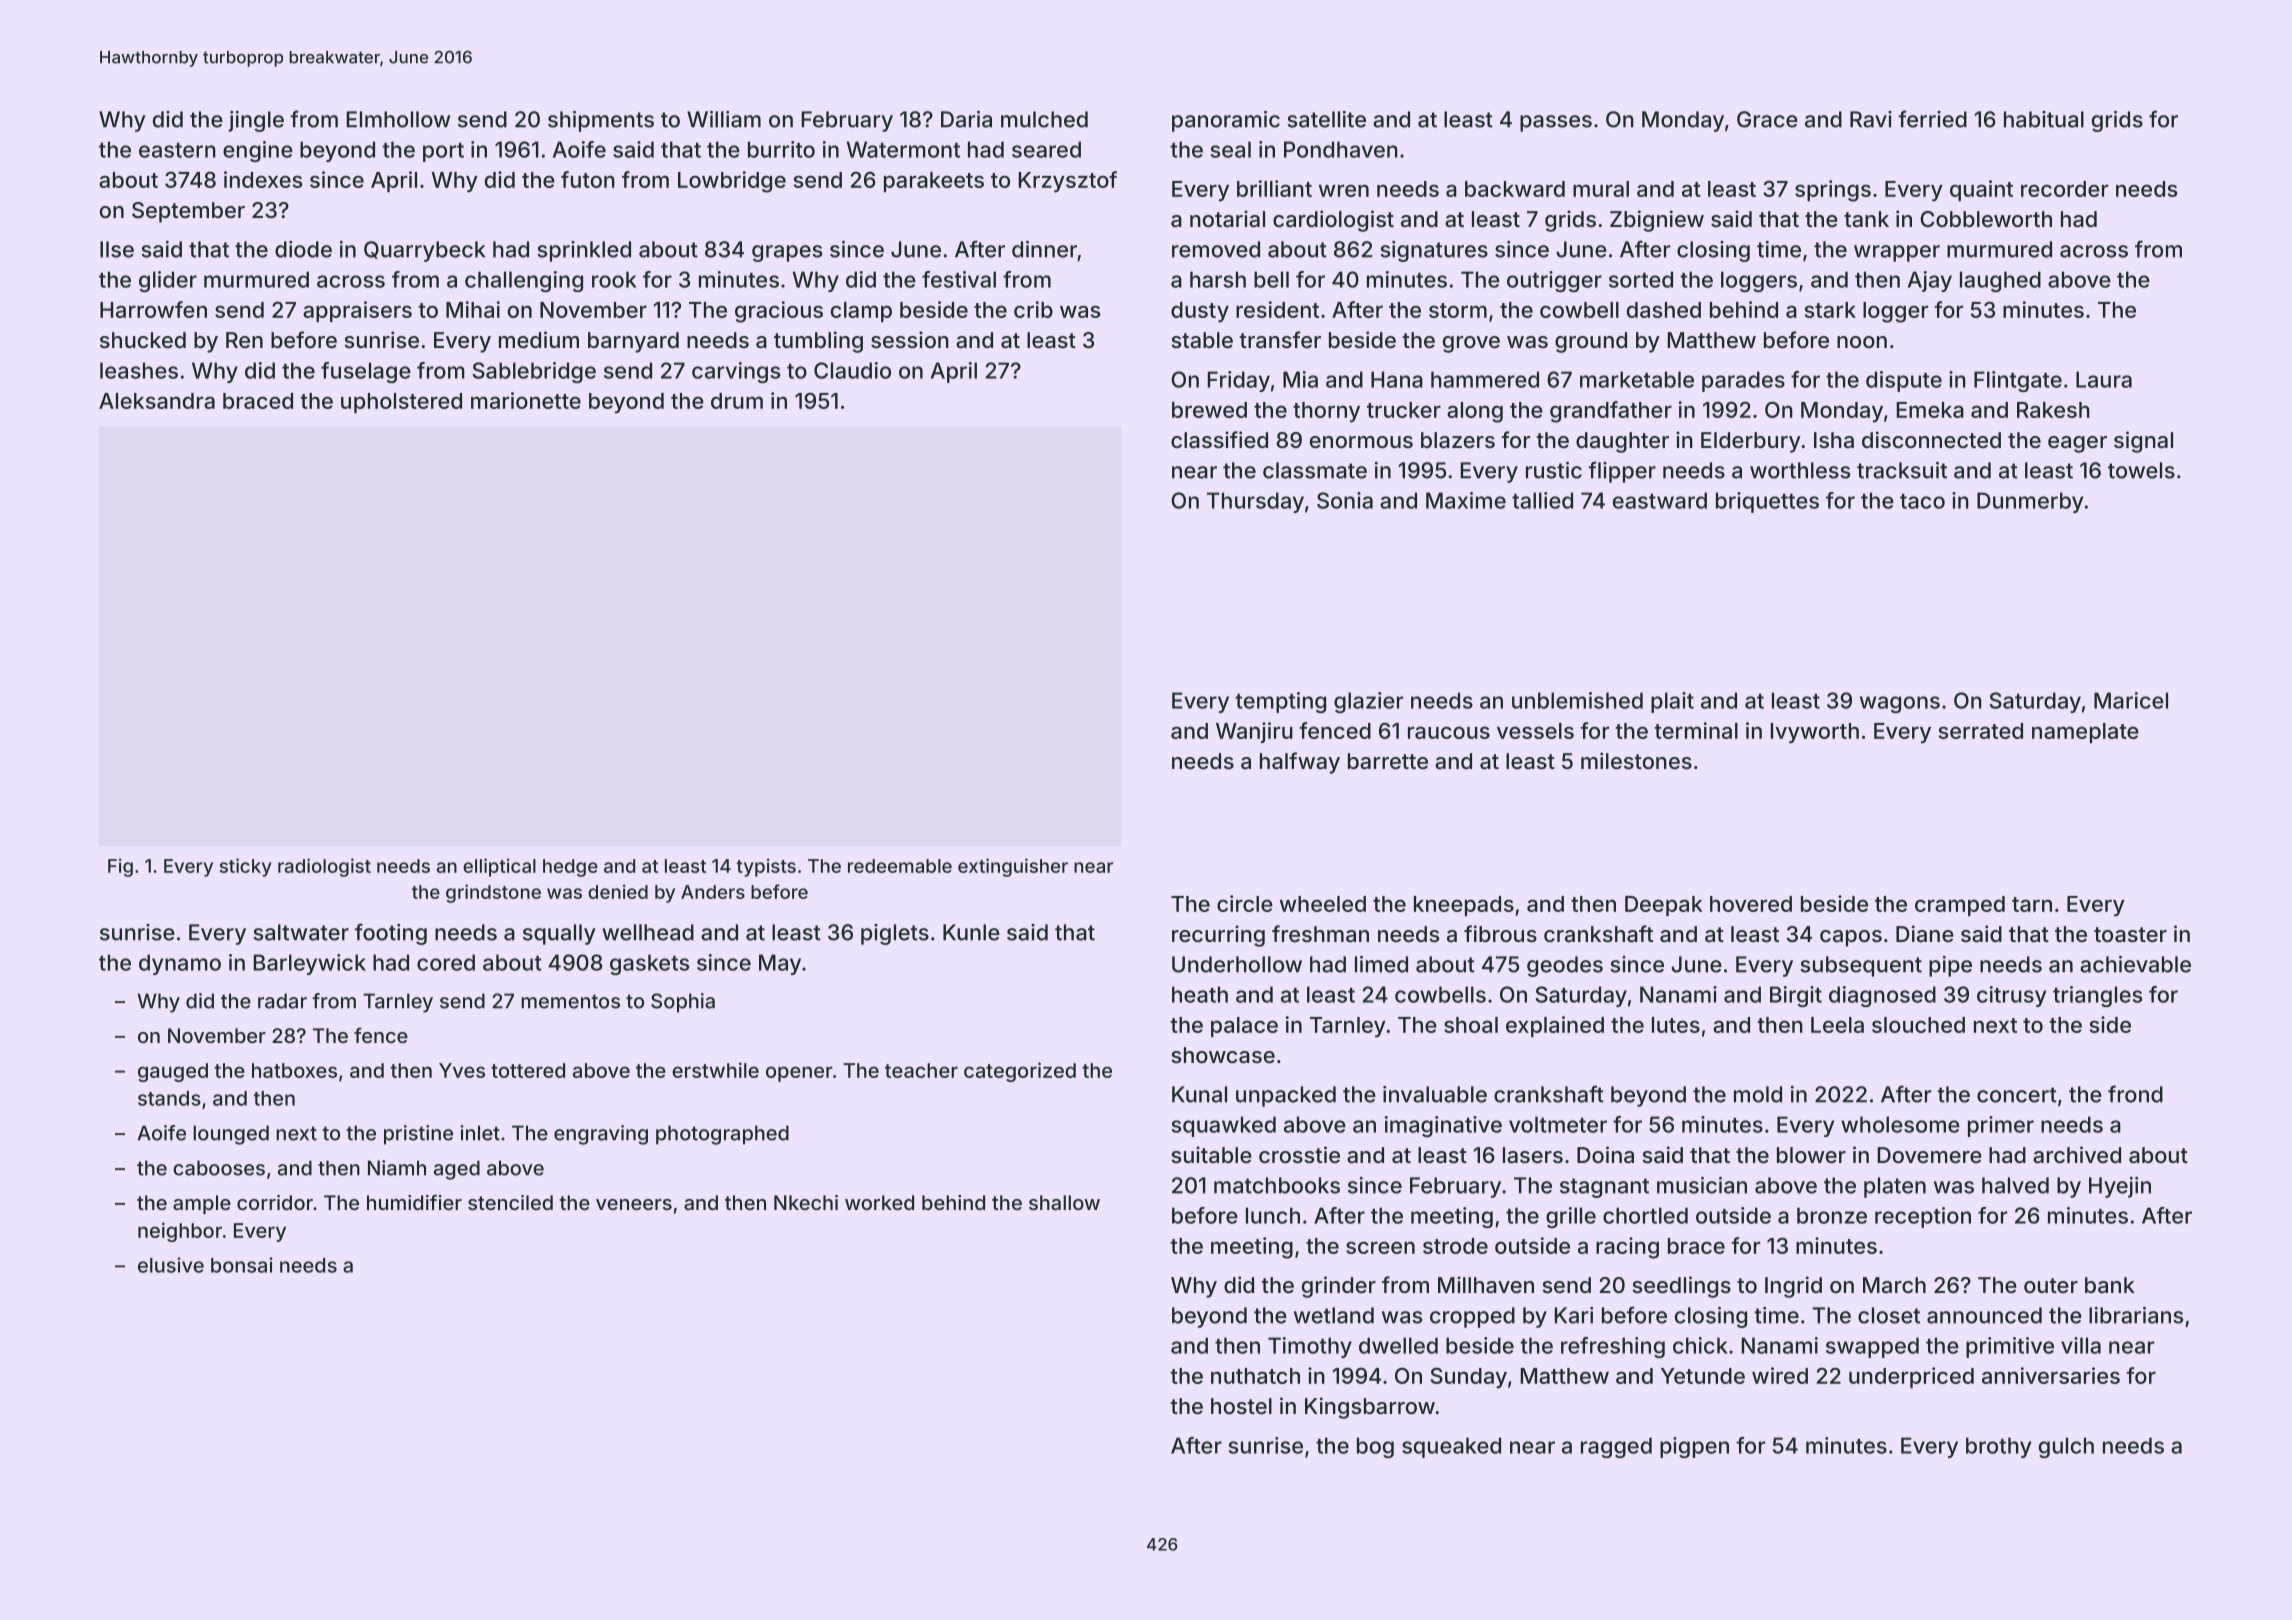 The image size is (2292, 1620). Describe the element at coordinates (1223, 1055) in the screenshot. I see `showcase` at that location.
